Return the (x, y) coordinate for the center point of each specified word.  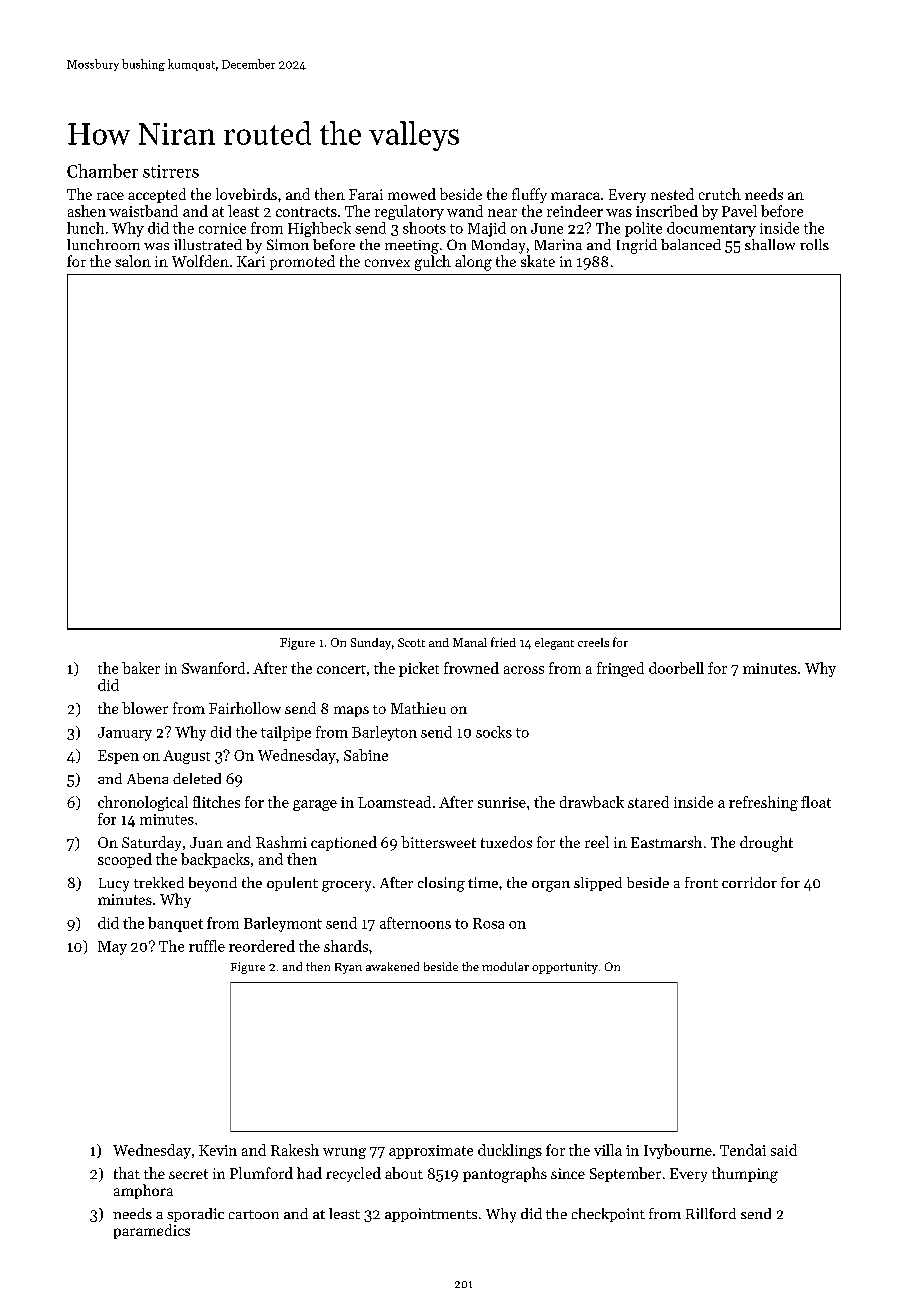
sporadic (195, 1215)
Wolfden (200, 261)
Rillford (711, 1213)
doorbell (676, 668)
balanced (691, 244)
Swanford (213, 668)
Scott (411, 642)
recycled (353, 1174)
